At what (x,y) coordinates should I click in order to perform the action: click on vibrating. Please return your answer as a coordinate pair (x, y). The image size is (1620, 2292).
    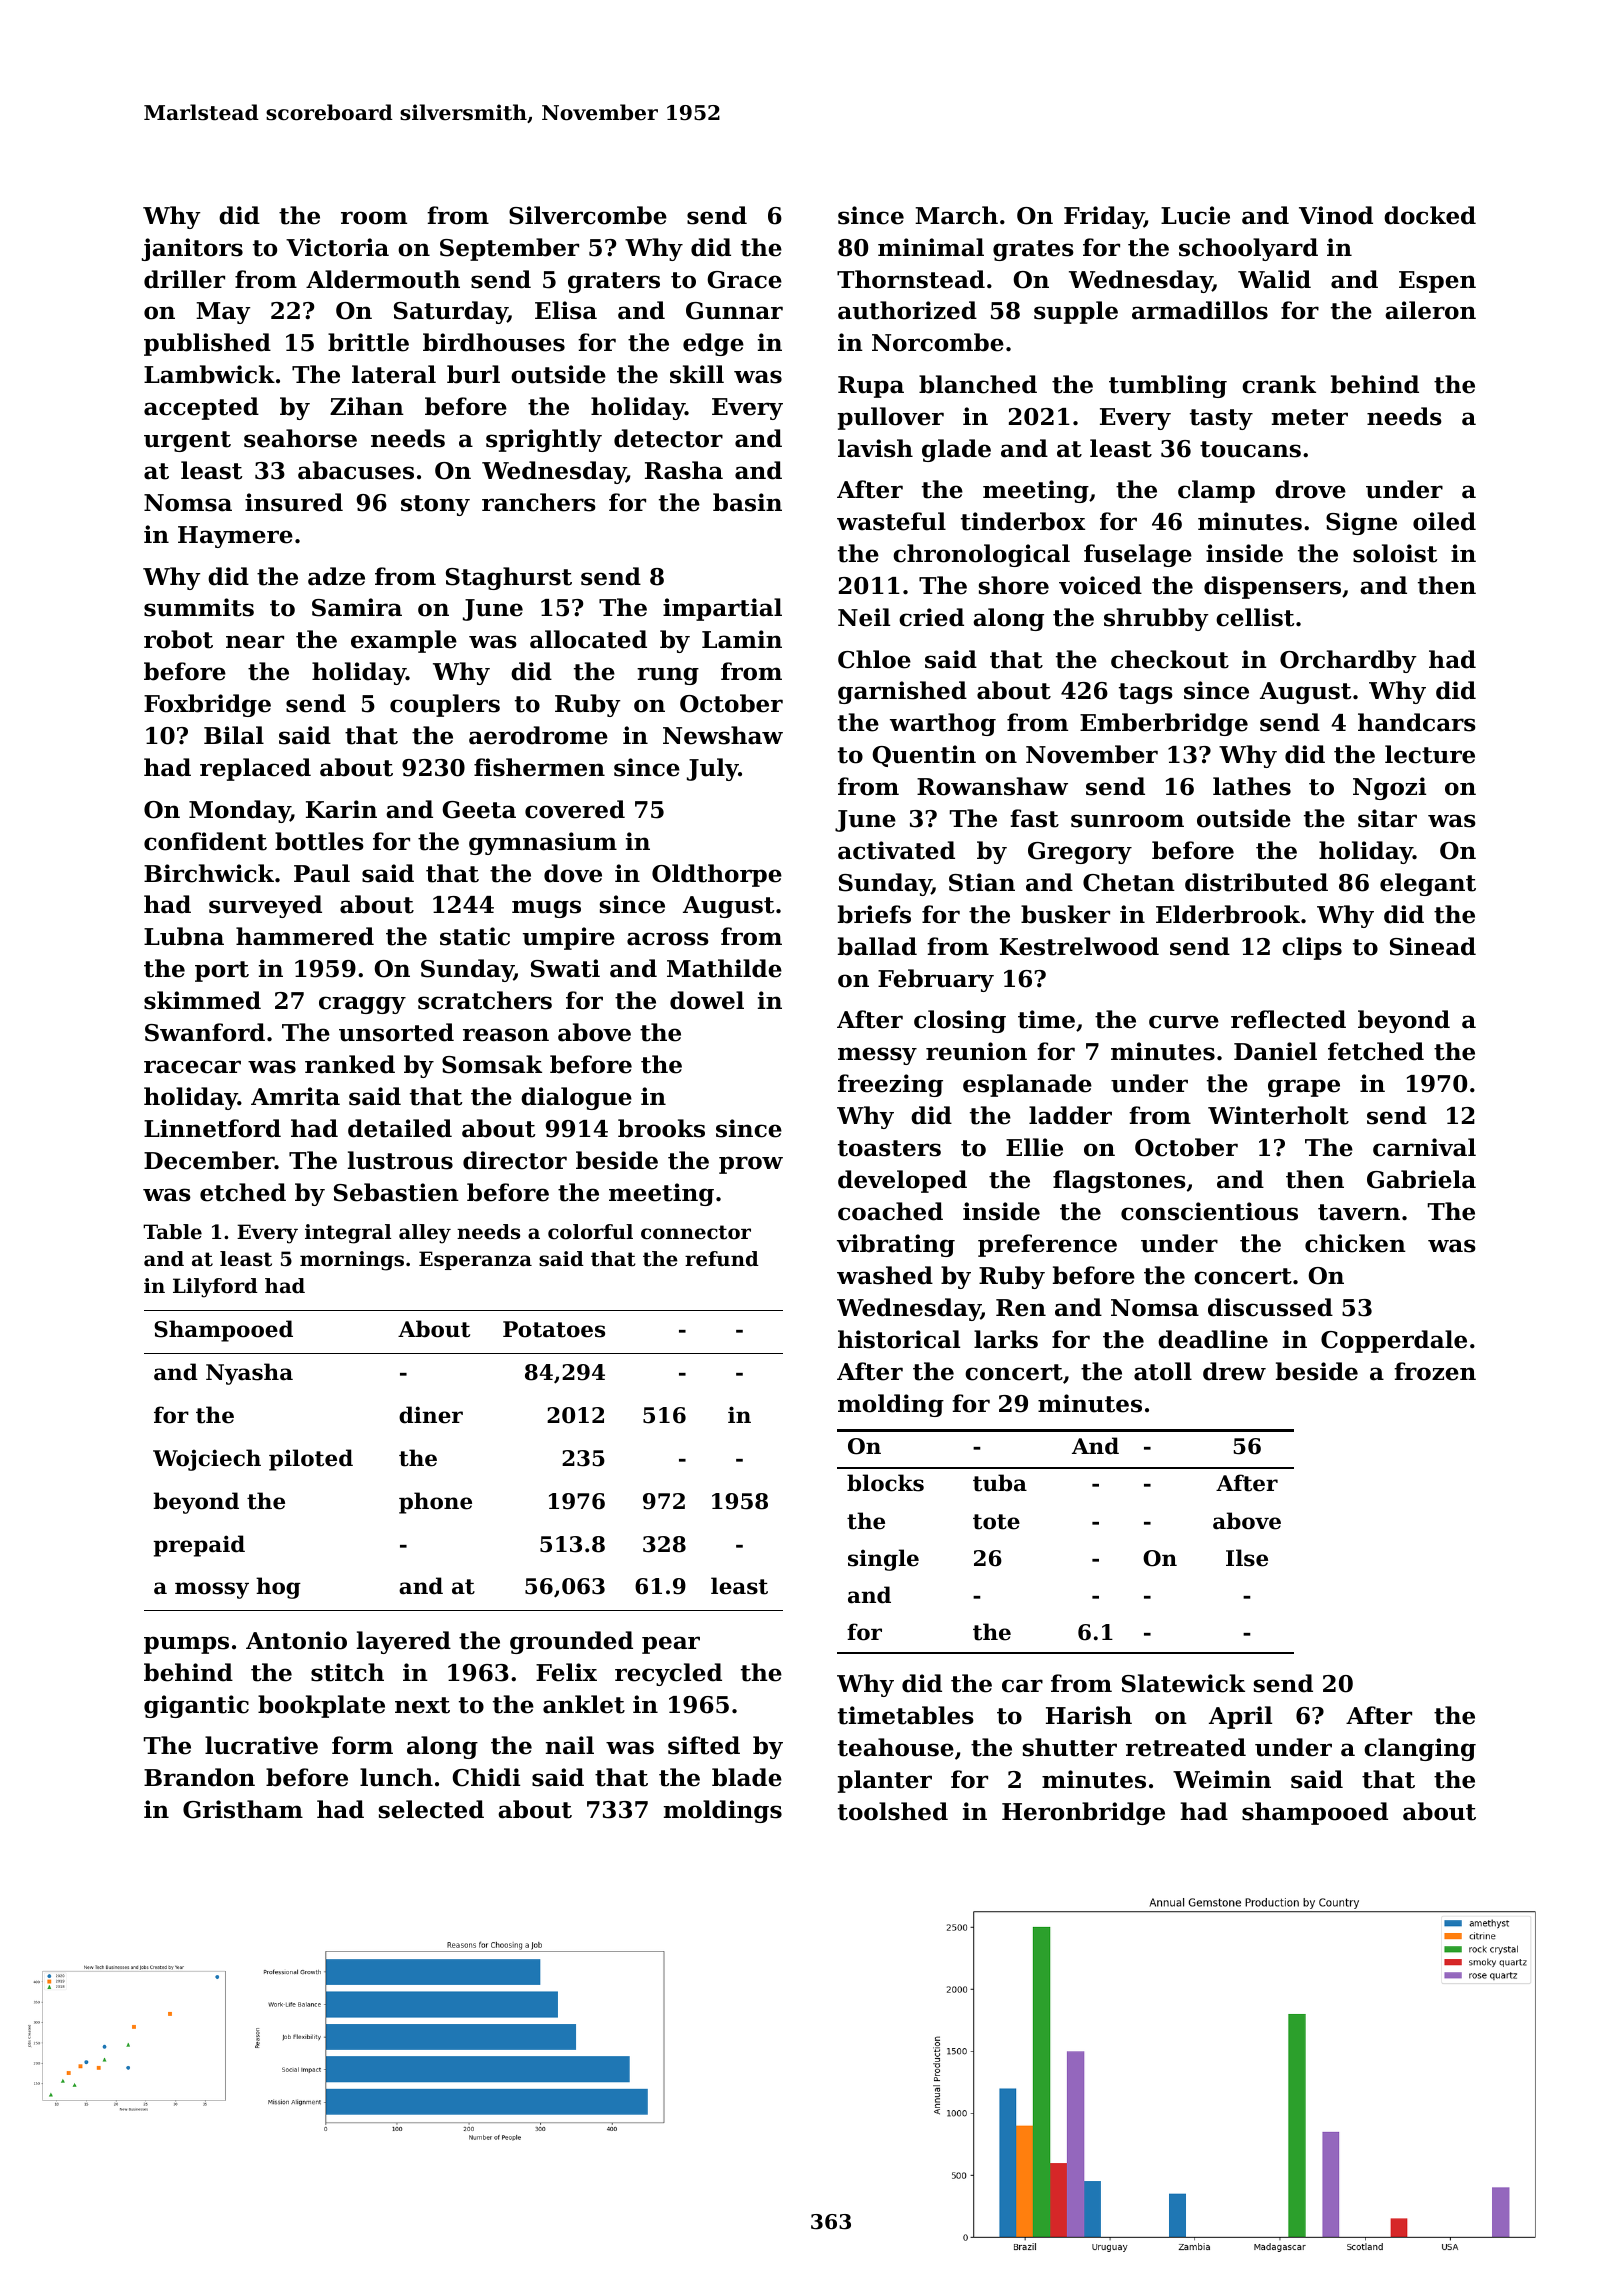
    Looking at the image, I should click on (896, 1245).
